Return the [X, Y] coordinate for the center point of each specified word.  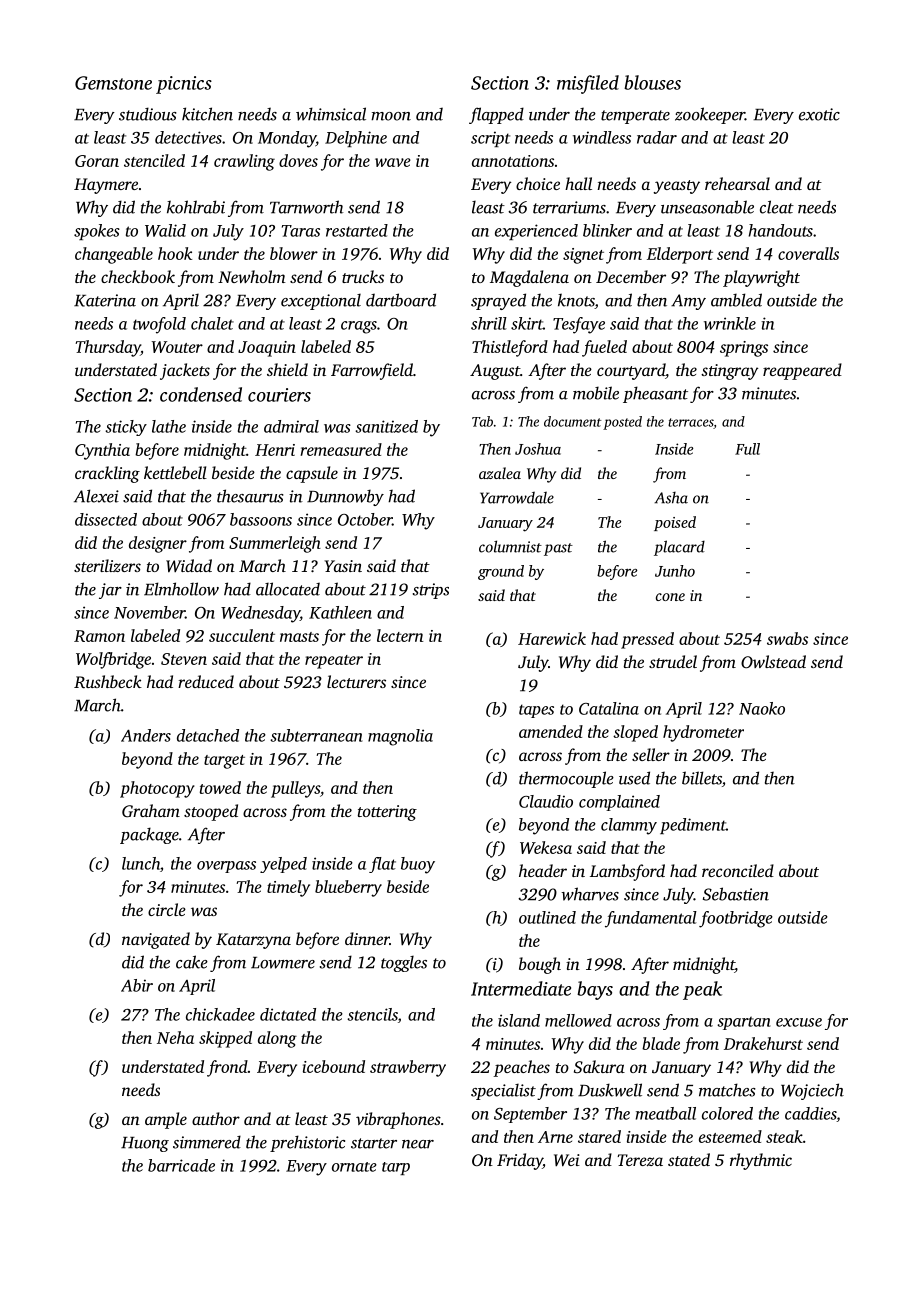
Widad [189, 565]
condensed [201, 394]
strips [431, 591]
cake [192, 962]
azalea [500, 473]
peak [702, 990]
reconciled [738, 870]
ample [166, 1120]
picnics [184, 85]
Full [747, 449]
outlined [547, 917]
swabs [787, 638]
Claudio [546, 801]
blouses [652, 82]
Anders [146, 735]
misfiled [588, 84]
